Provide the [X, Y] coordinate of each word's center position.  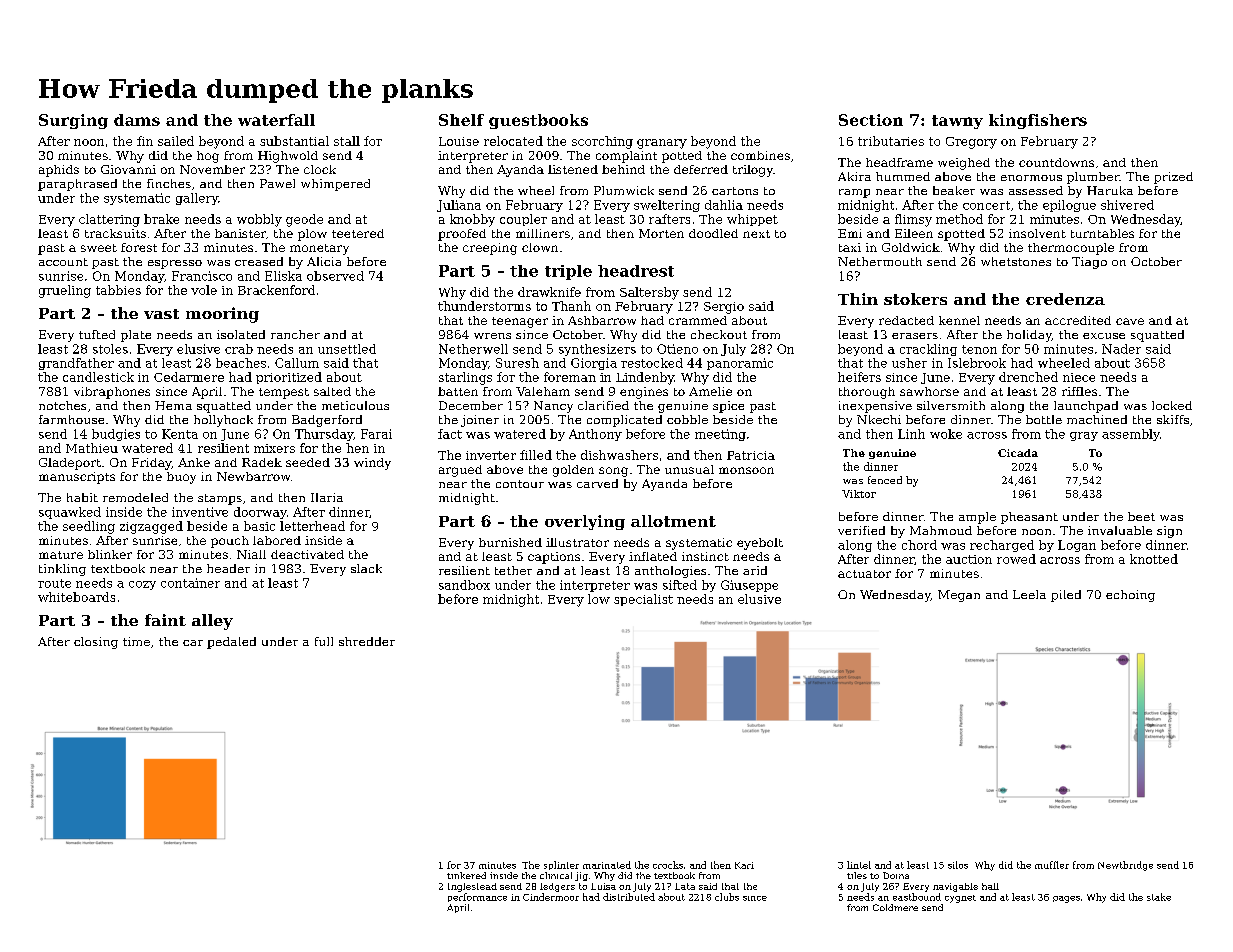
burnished [510, 542]
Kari [744, 865]
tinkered [466, 875]
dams [137, 120]
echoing [1130, 596]
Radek [262, 462]
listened [573, 169]
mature [61, 555]
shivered [1127, 205]
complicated [624, 421]
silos [958, 865]
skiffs [1173, 419]
